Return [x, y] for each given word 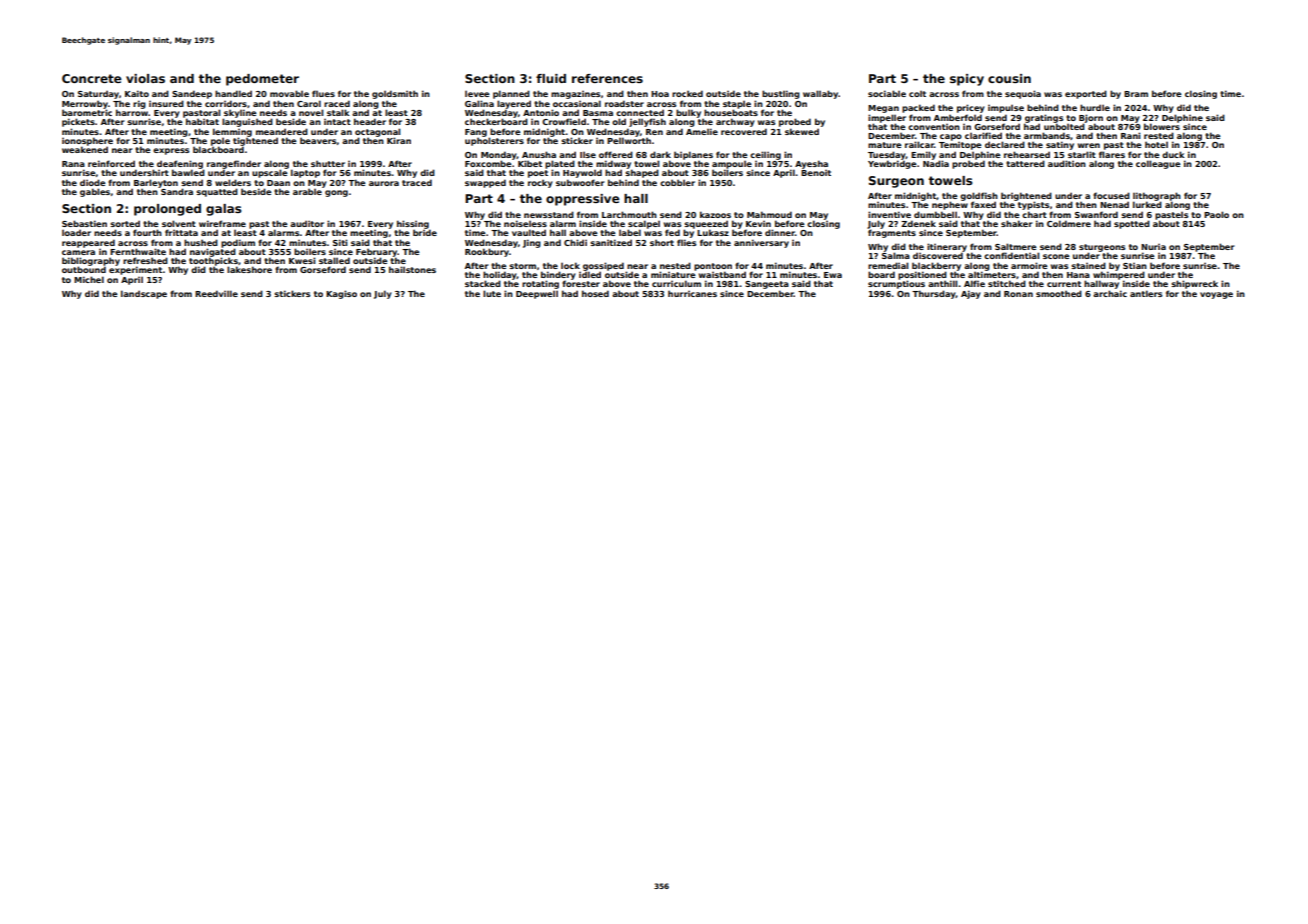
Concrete [92, 78]
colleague [1158, 164]
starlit [1082, 154]
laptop [305, 173]
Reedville [216, 293]
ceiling [765, 155]
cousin [1009, 78]
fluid [551, 78]
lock [570, 265]
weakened [85, 149]
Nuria [1153, 246]
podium [238, 243]
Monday [499, 155]
